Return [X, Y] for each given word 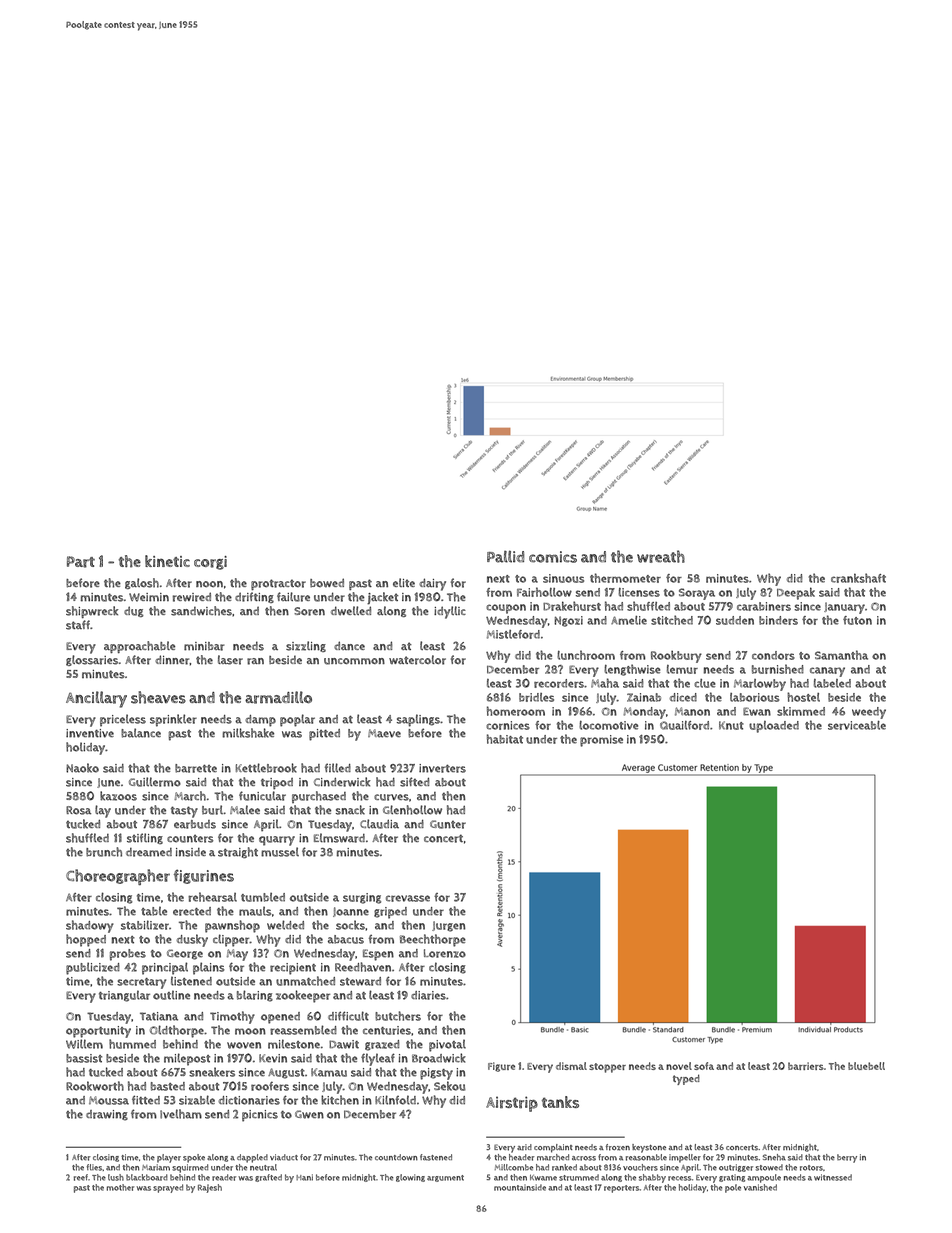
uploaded [774, 727]
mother [120, 1187]
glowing [410, 1178]
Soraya [697, 594]
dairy [432, 584]
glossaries [92, 660]
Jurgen [449, 926]
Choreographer [118, 877]
